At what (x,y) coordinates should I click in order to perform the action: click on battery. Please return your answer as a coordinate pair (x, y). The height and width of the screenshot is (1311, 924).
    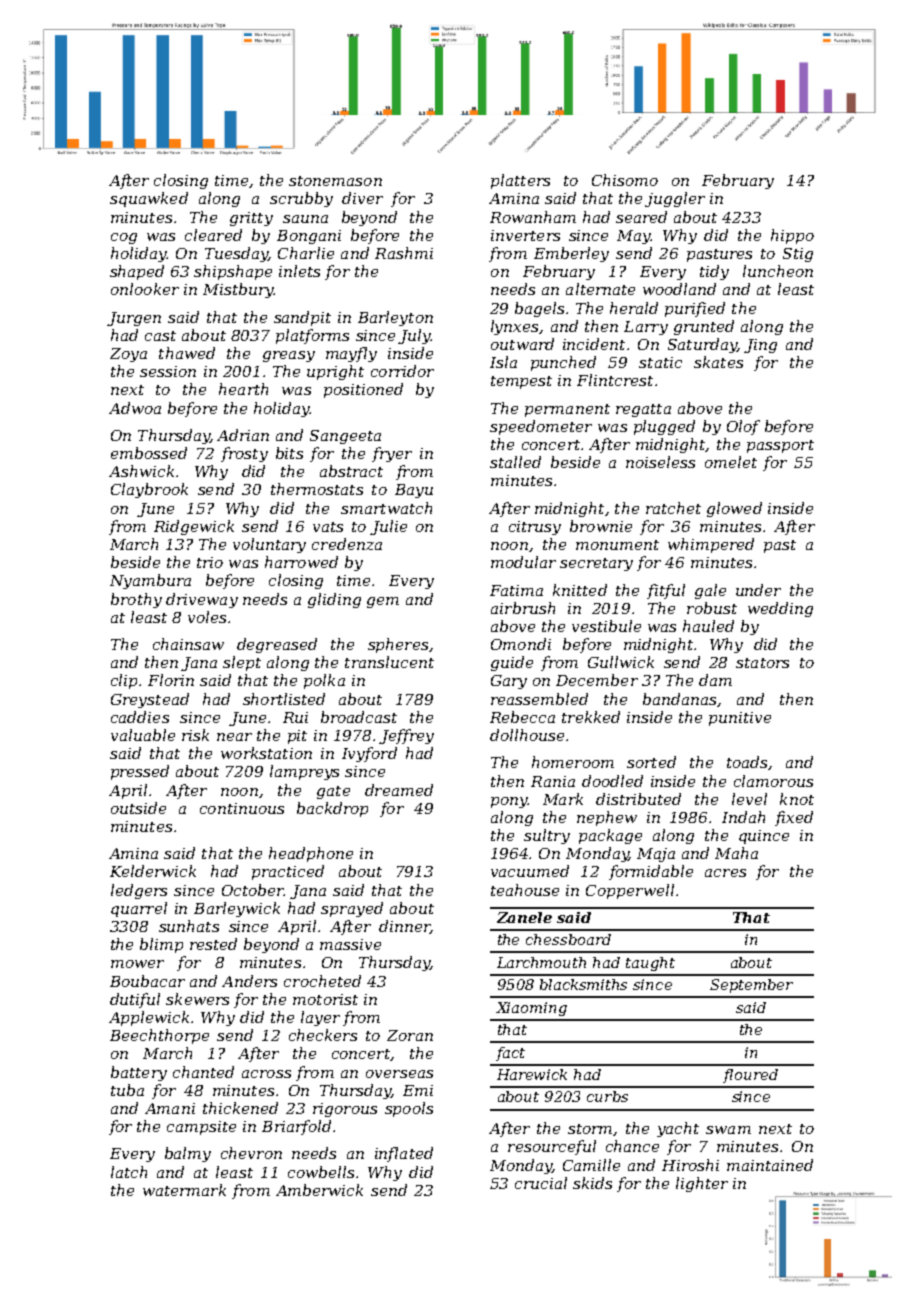
    Looking at the image, I should click on (139, 1073).
